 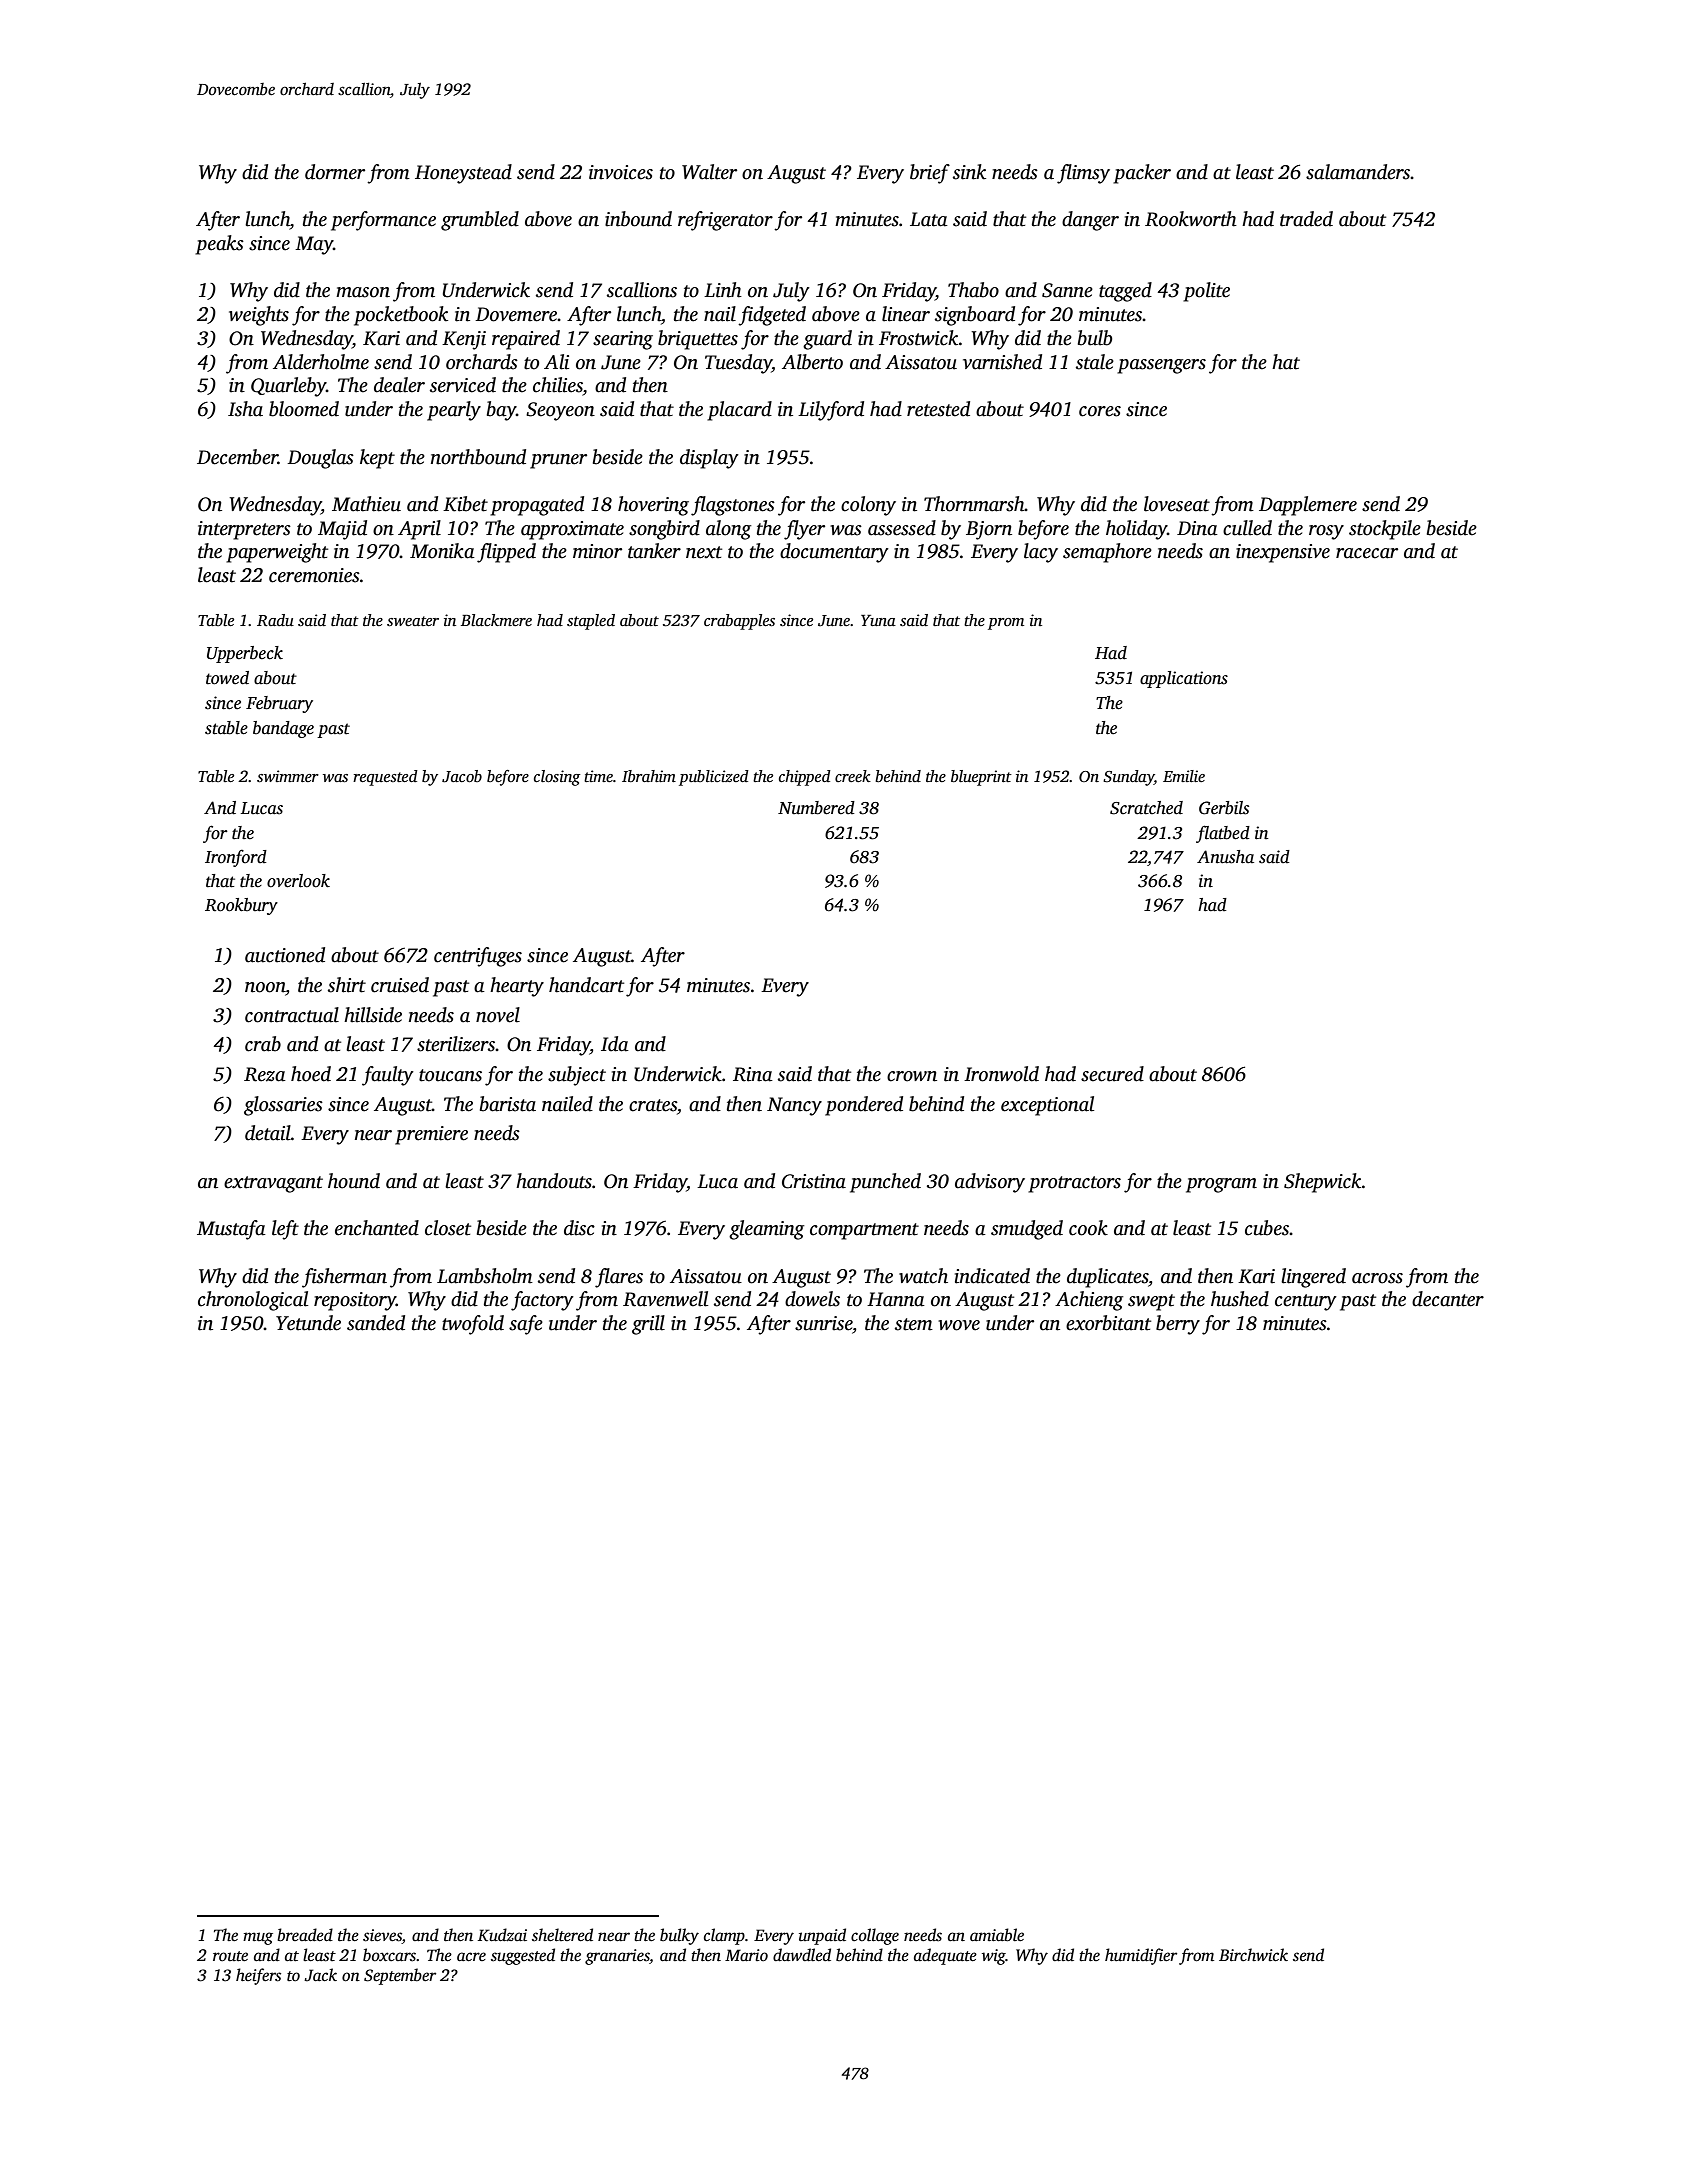 What do you see at coordinates (709, 459) in the image?
I see `display` at bounding box center [709, 459].
